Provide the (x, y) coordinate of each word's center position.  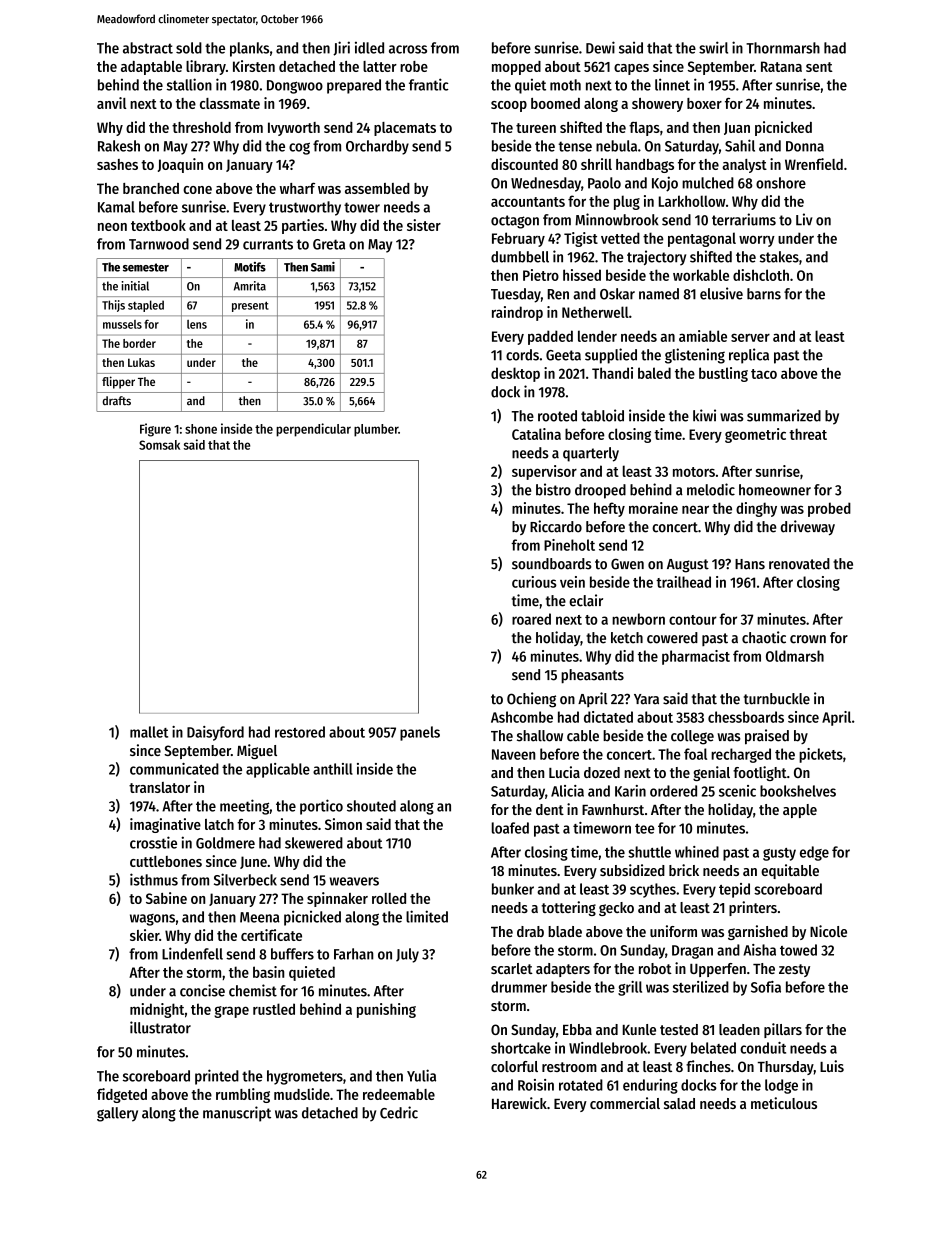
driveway (807, 528)
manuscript (237, 1114)
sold (189, 48)
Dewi (600, 47)
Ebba (577, 1029)
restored (300, 732)
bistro (553, 489)
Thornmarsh (783, 48)
